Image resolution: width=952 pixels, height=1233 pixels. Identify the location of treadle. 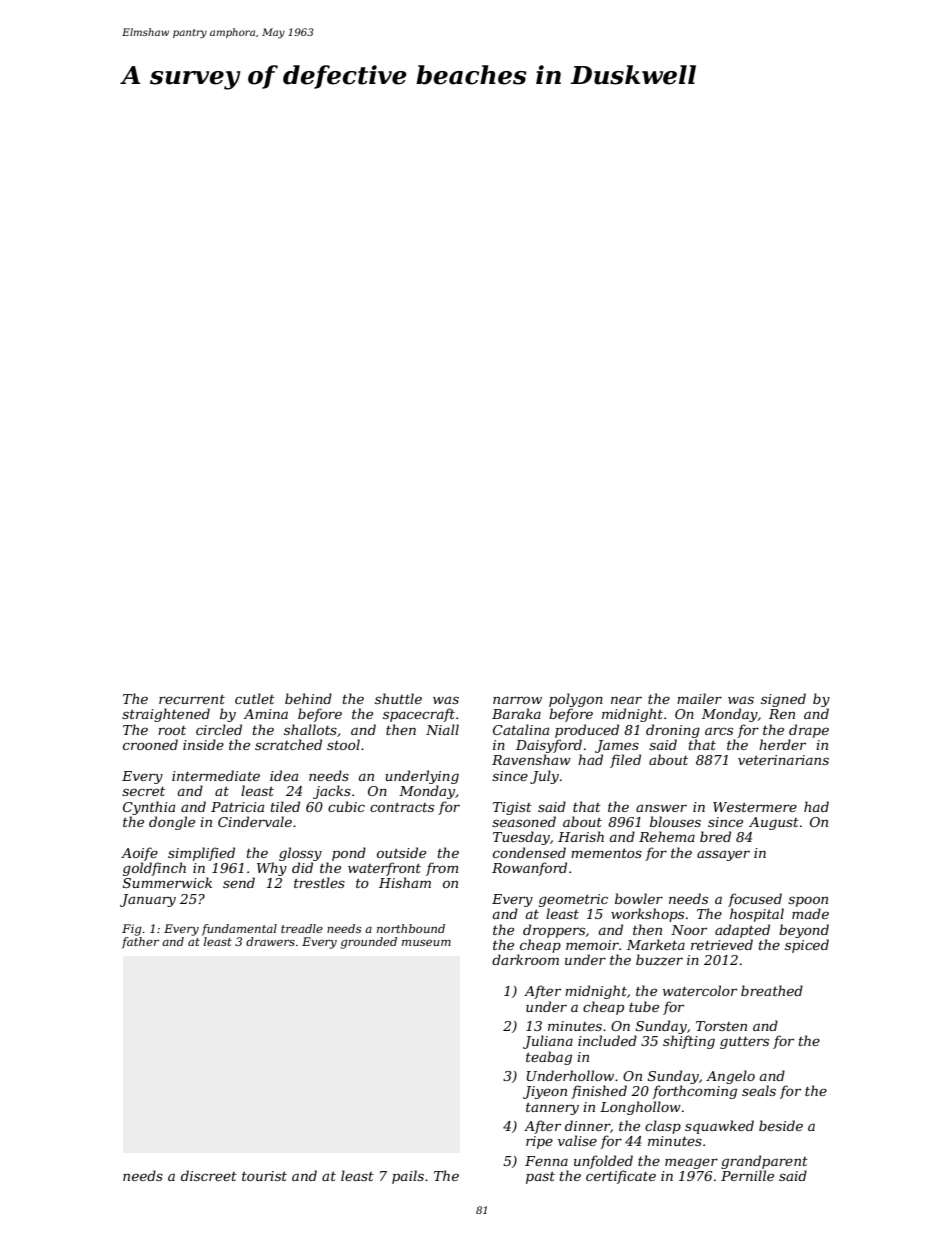
(302, 928).
